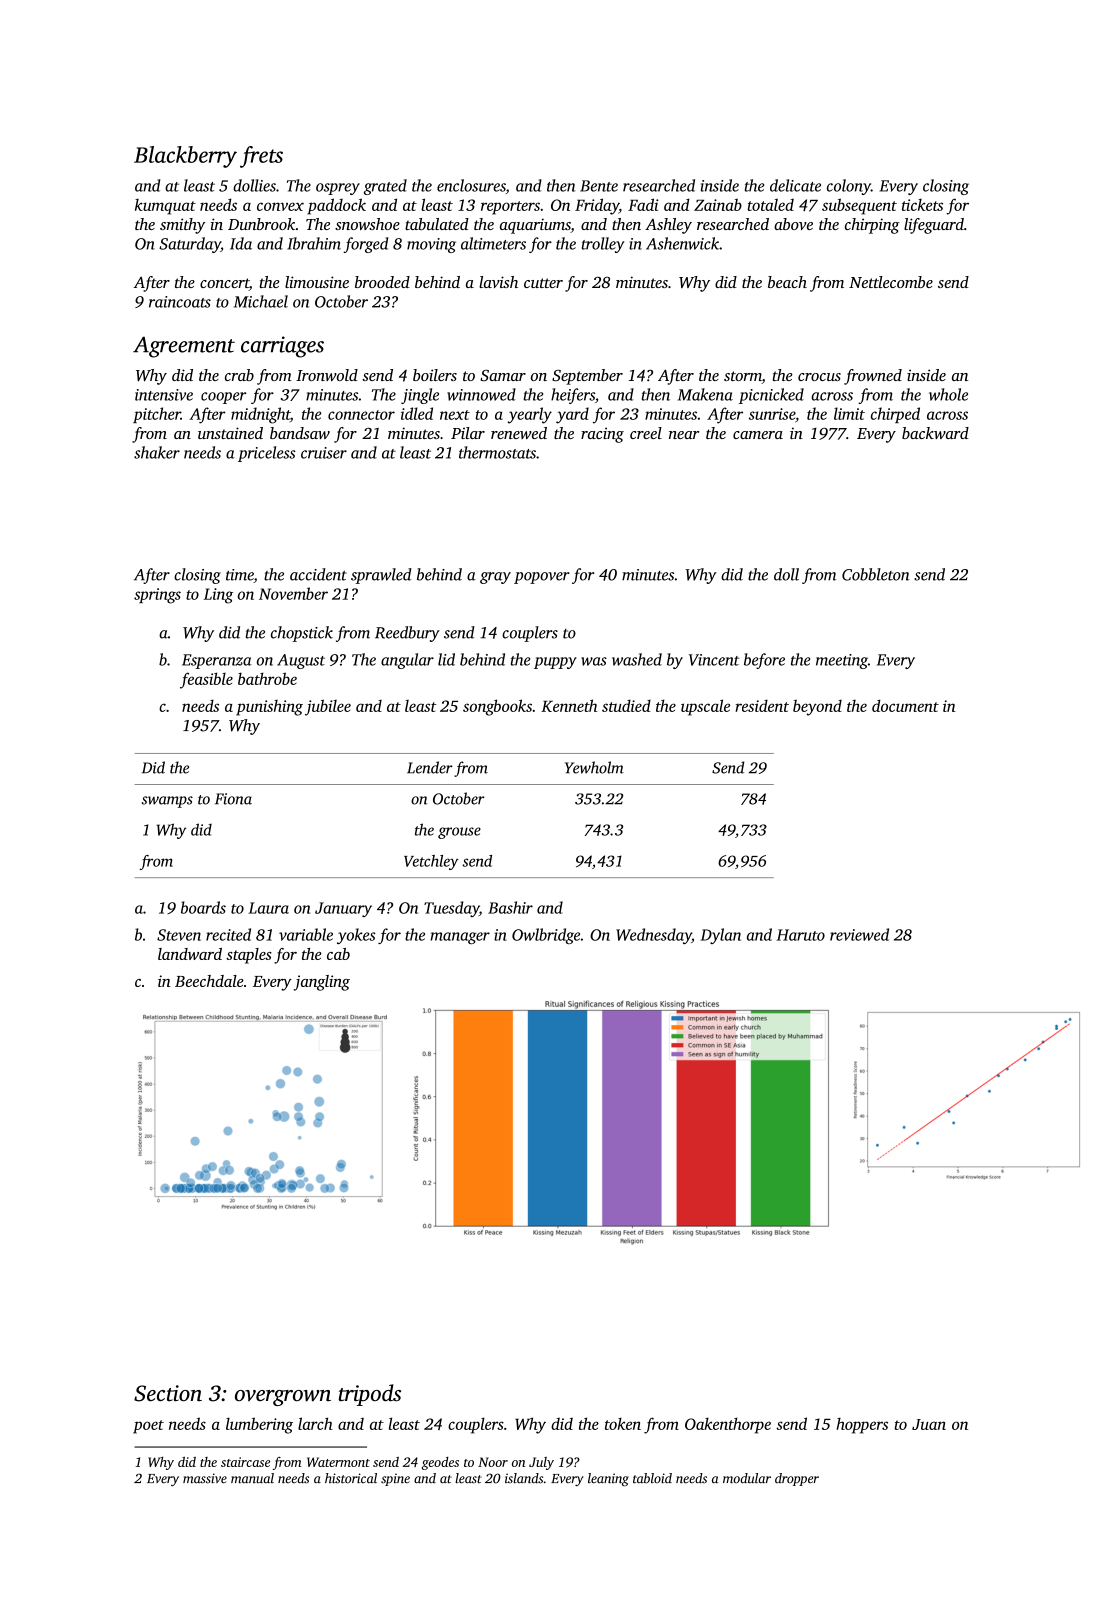 The width and height of the screenshot is (1103, 1598). Describe the element at coordinates (205, 1478) in the screenshot. I see `massive` at that location.
